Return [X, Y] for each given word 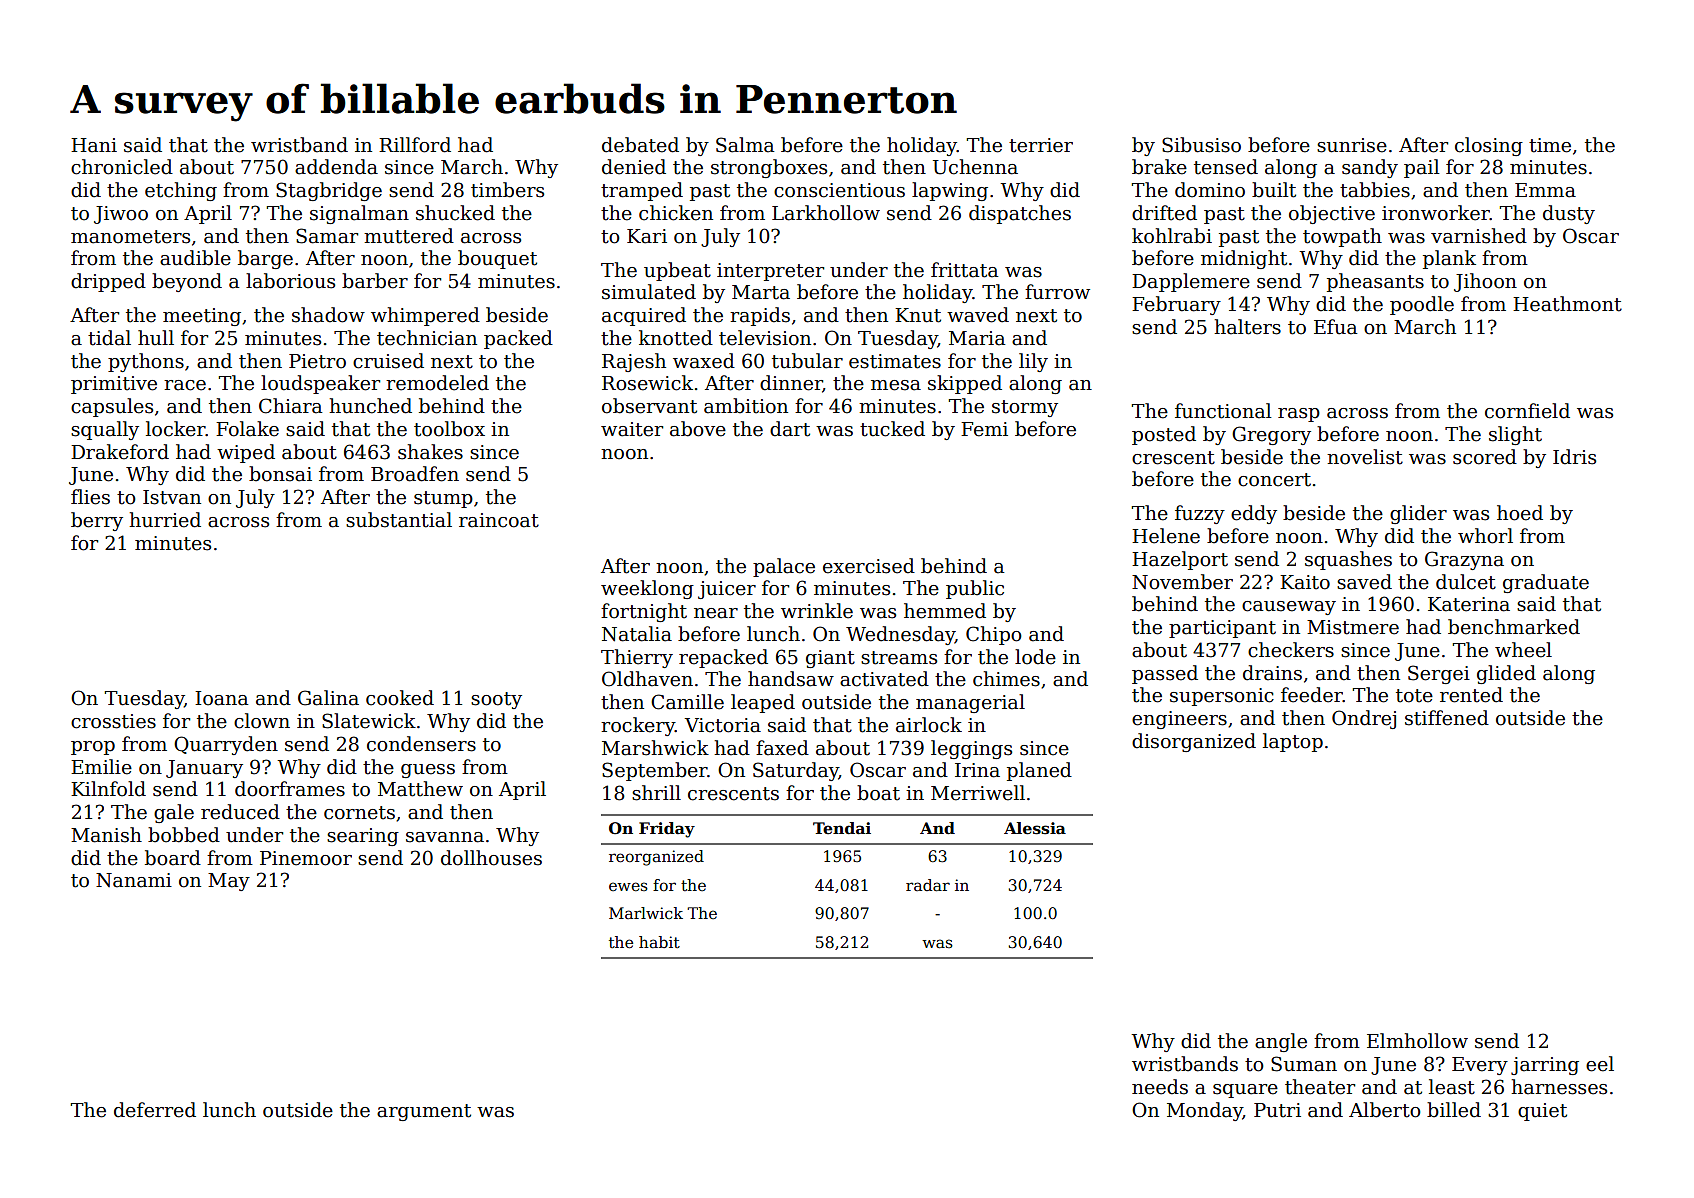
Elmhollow [1417, 1041]
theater [1320, 1087]
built [1274, 190]
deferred [155, 1110]
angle [1281, 1042]
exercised [869, 566]
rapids [760, 316]
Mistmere [1353, 627]
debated [640, 145]
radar [928, 885]
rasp [1299, 415]
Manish [106, 835]
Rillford [415, 145]
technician [427, 338]
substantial [399, 520]
